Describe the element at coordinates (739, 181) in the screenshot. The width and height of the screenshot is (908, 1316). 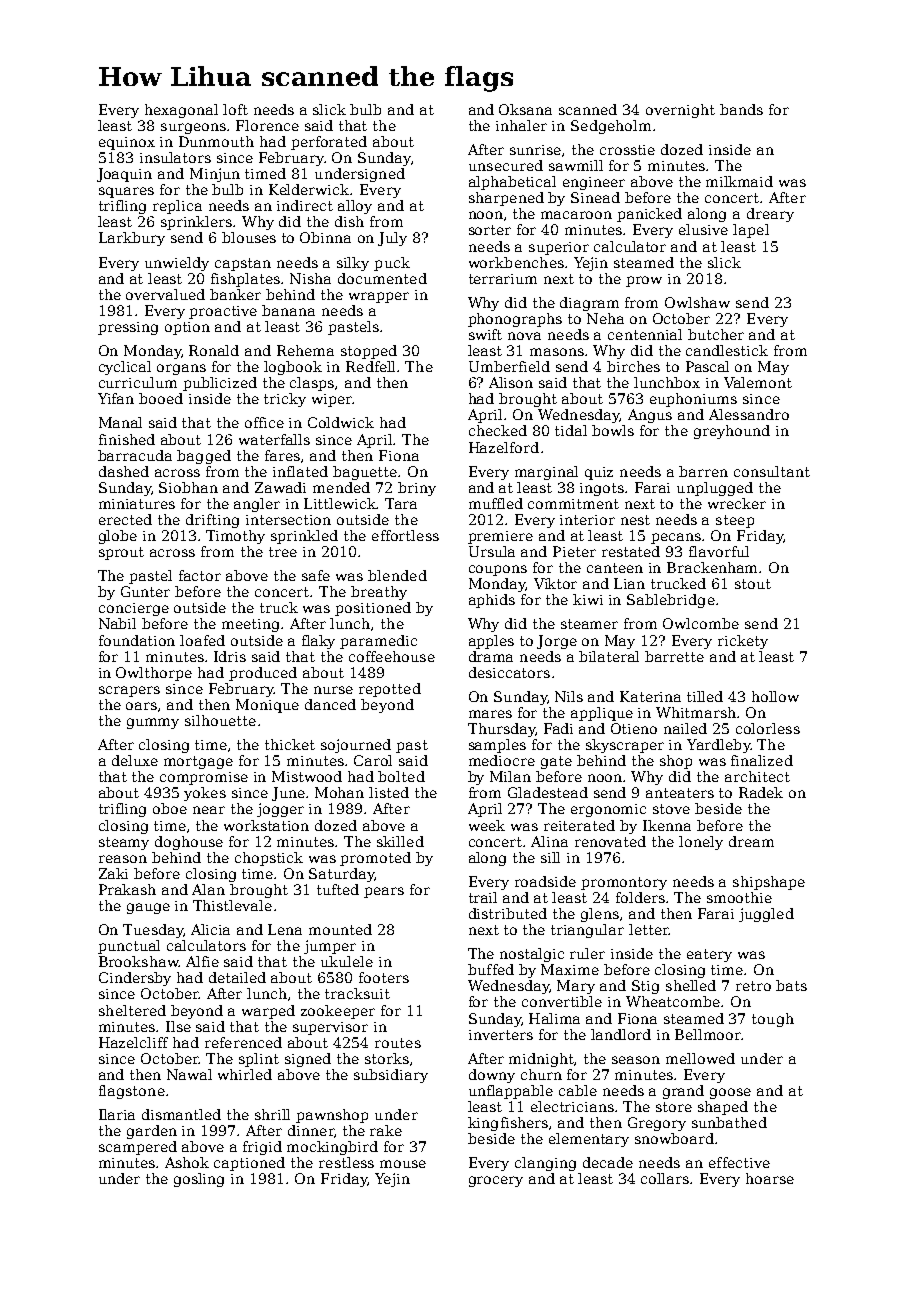
I see `milkmaid` at that location.
